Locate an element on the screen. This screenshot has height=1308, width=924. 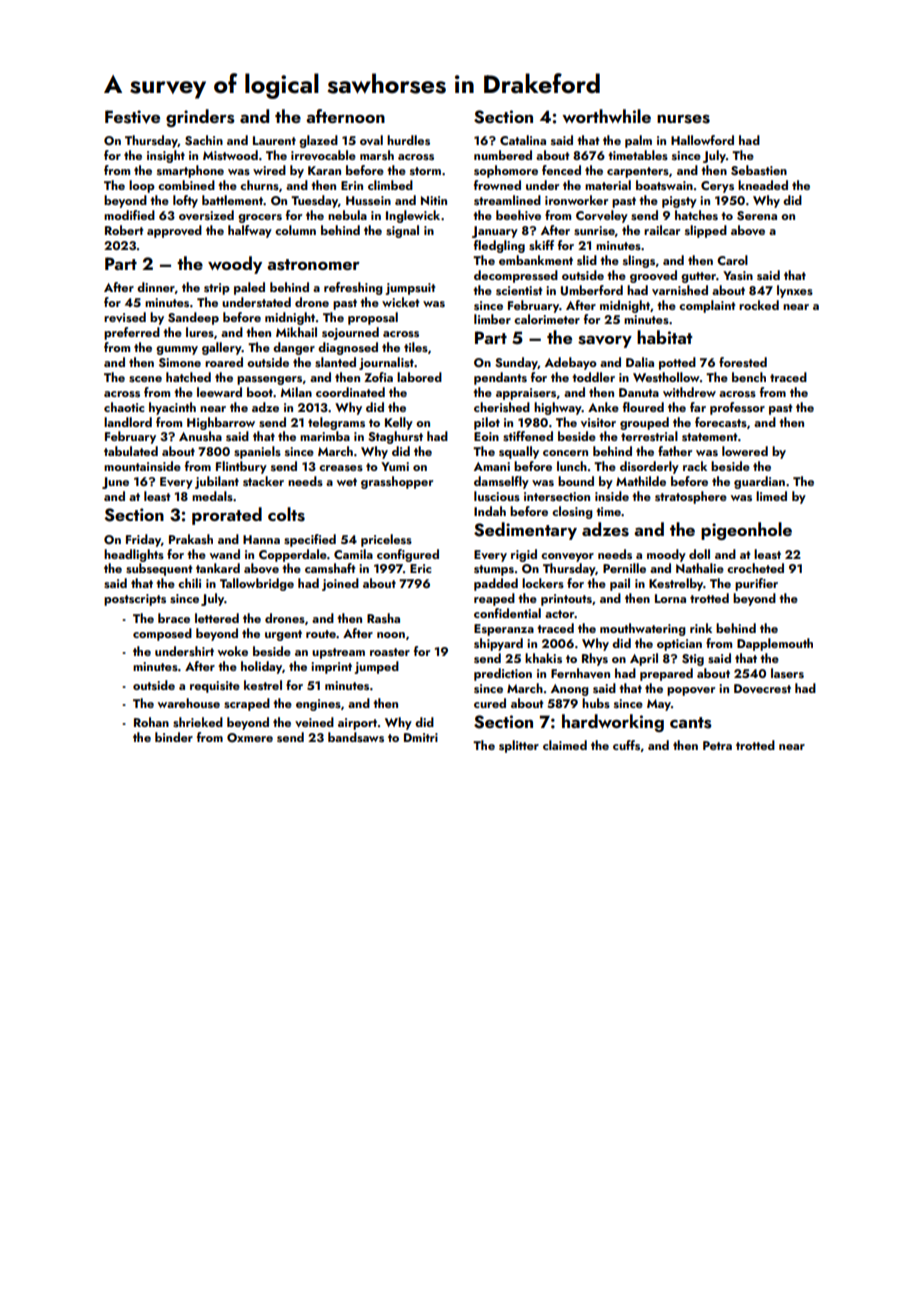
oval is located at coordinates (371, 140).
